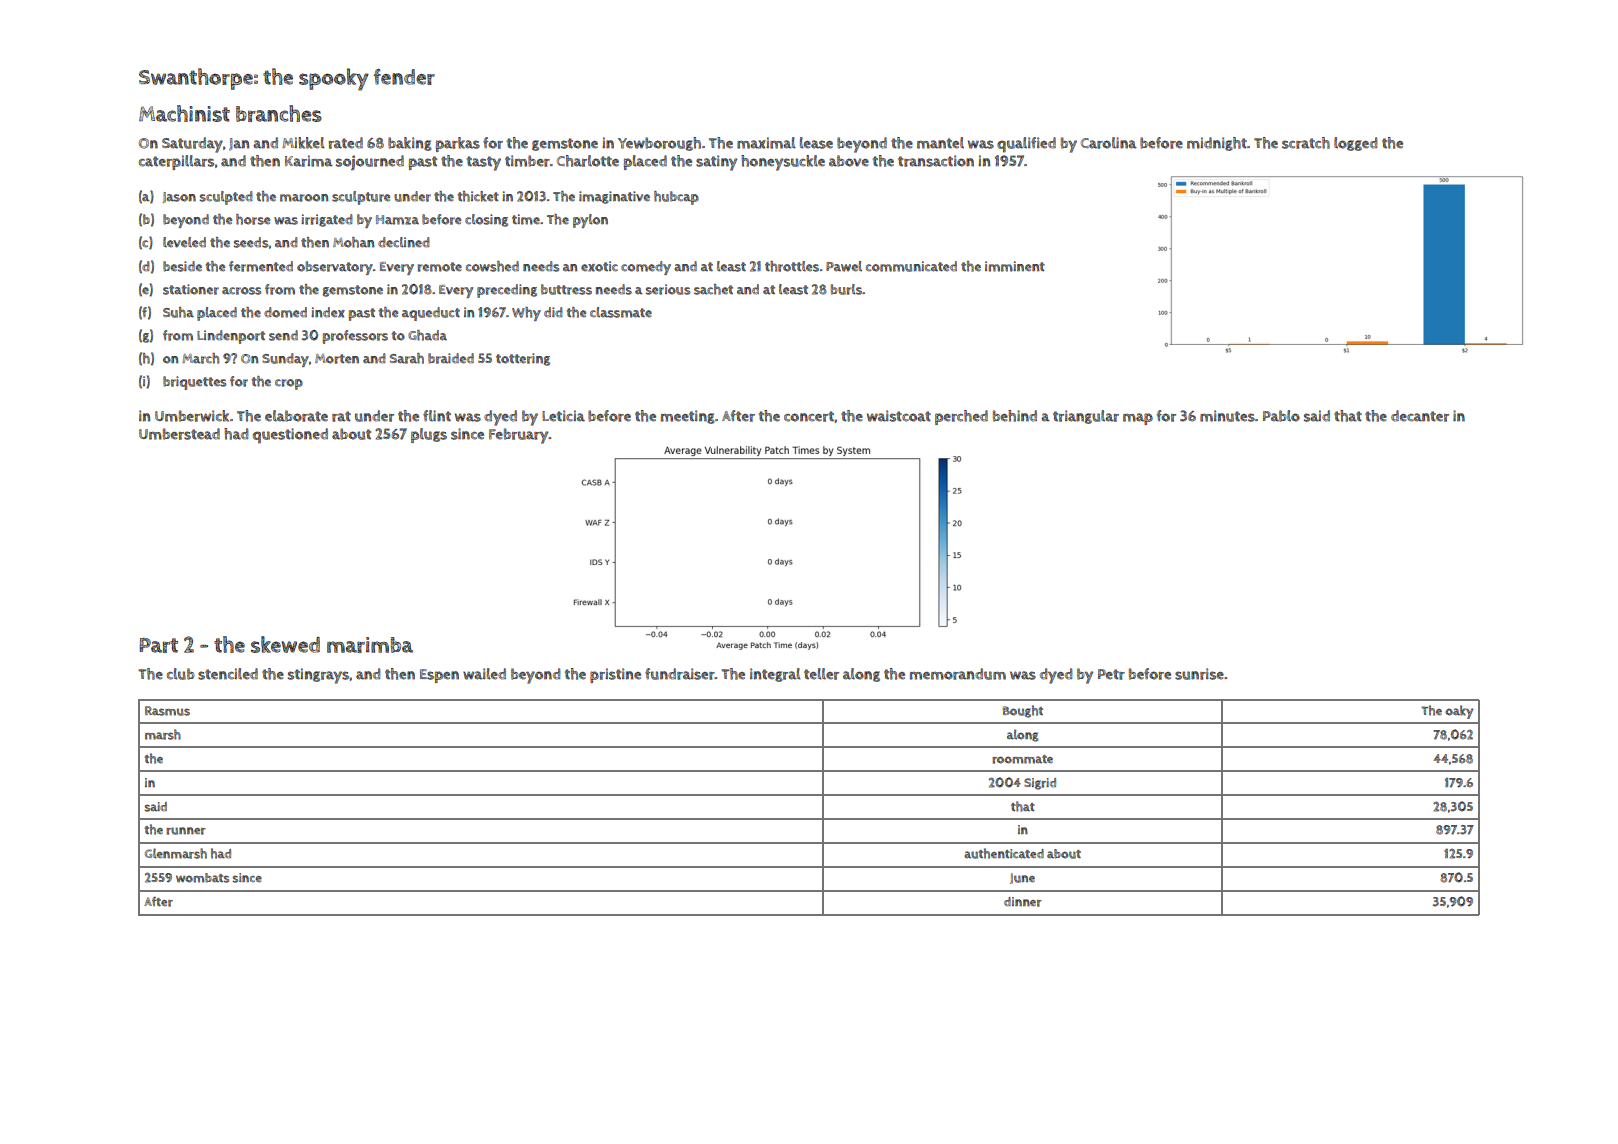 Image resolution: width=1618 pixels, height=1144 pixels. I want to click on parkas, so click(458, 144).
